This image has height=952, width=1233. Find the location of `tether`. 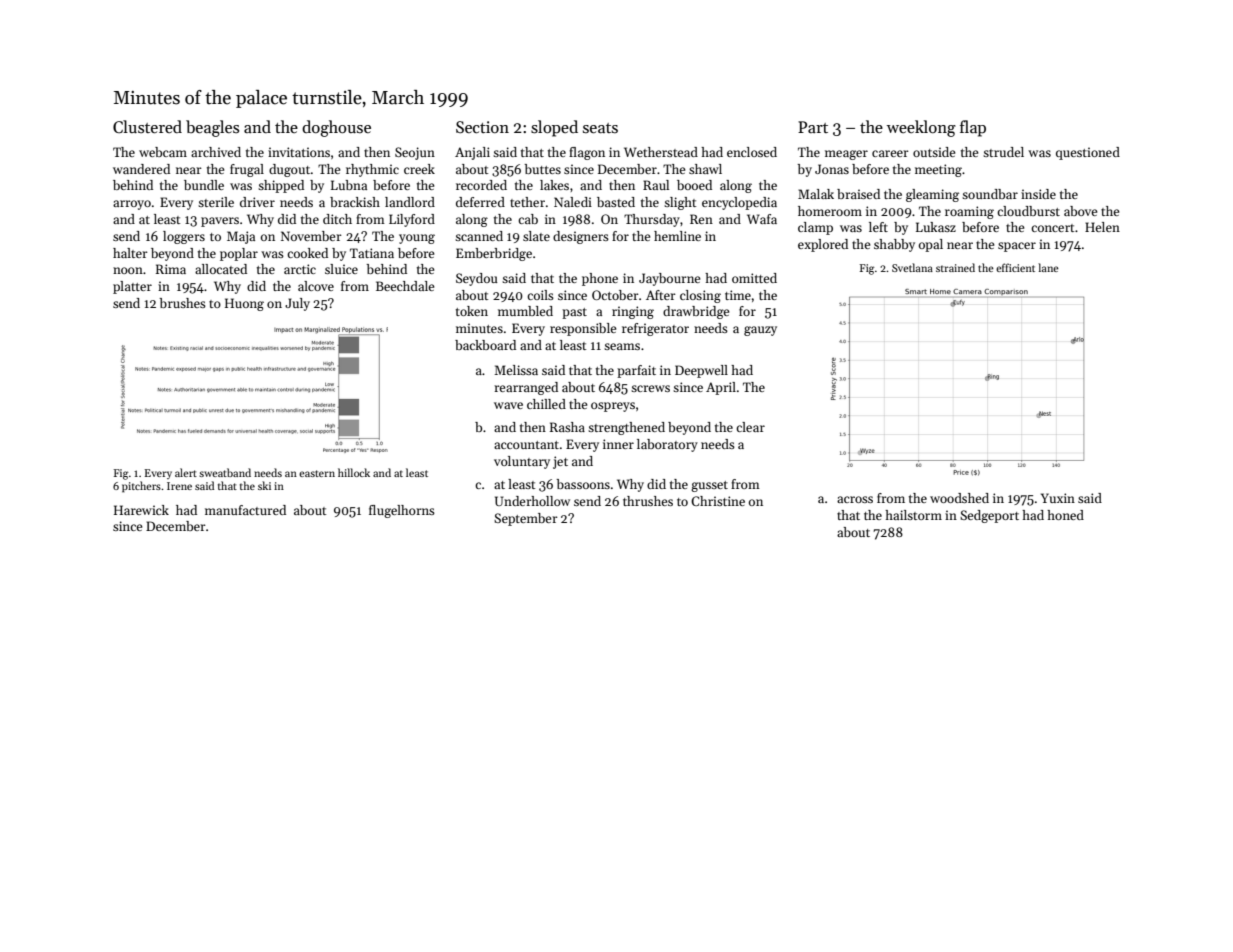

tether is located at coordinates (527, 202).
